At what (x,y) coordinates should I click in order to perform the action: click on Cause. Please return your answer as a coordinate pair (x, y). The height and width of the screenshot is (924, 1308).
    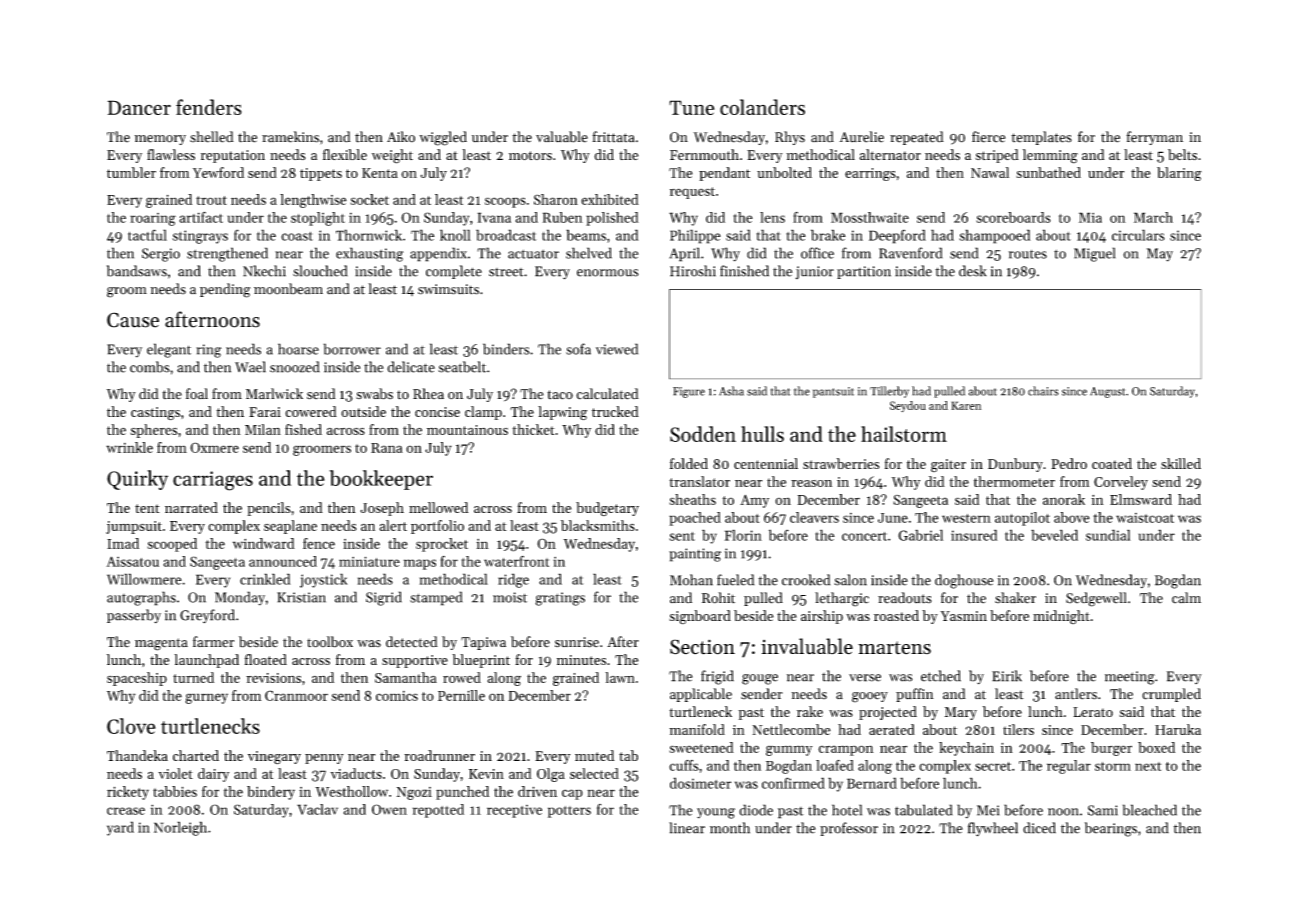
    Looking at the image, I should click on (133, 320).
